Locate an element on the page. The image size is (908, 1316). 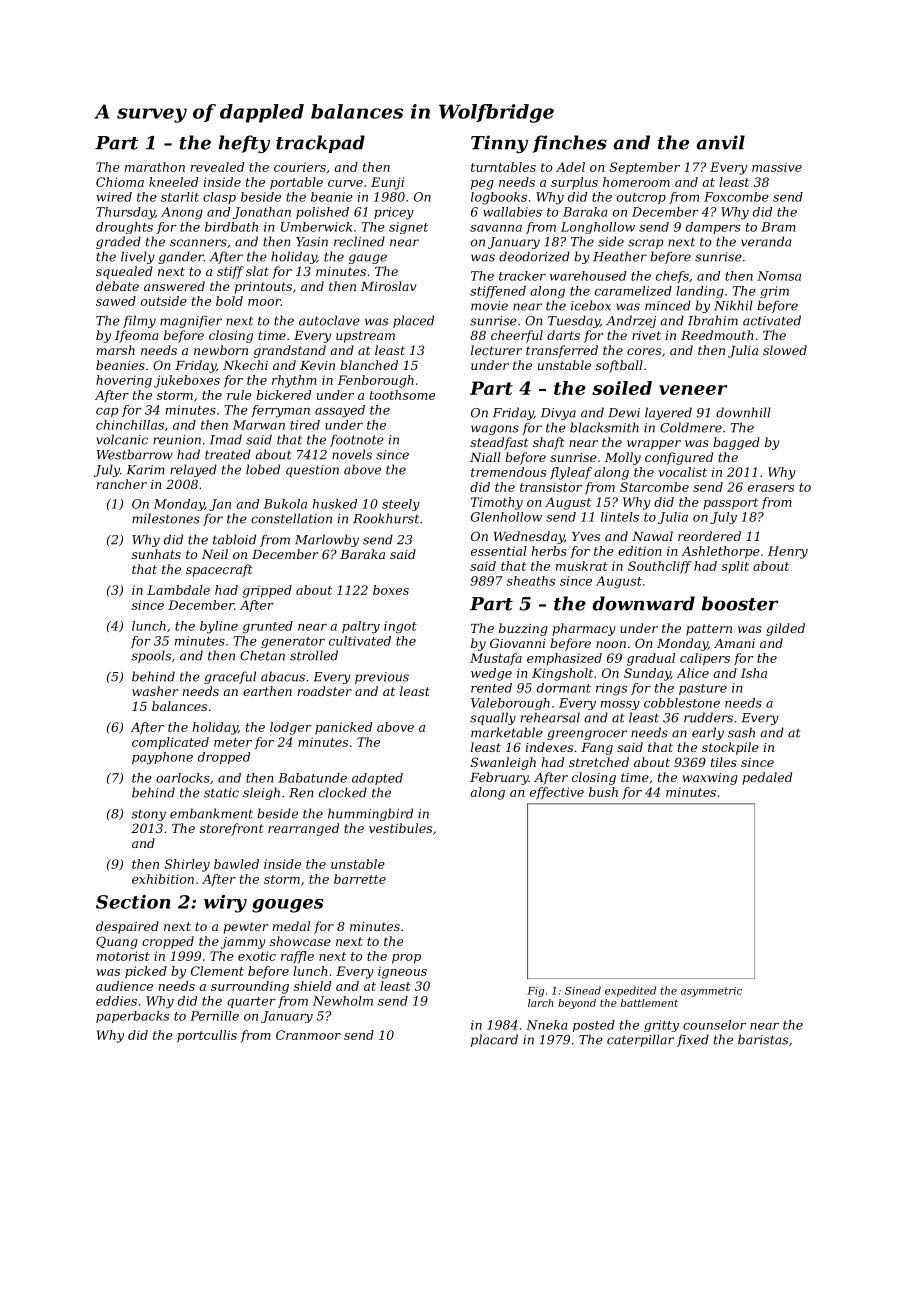
milestones is located at coordinates (166, 518).
